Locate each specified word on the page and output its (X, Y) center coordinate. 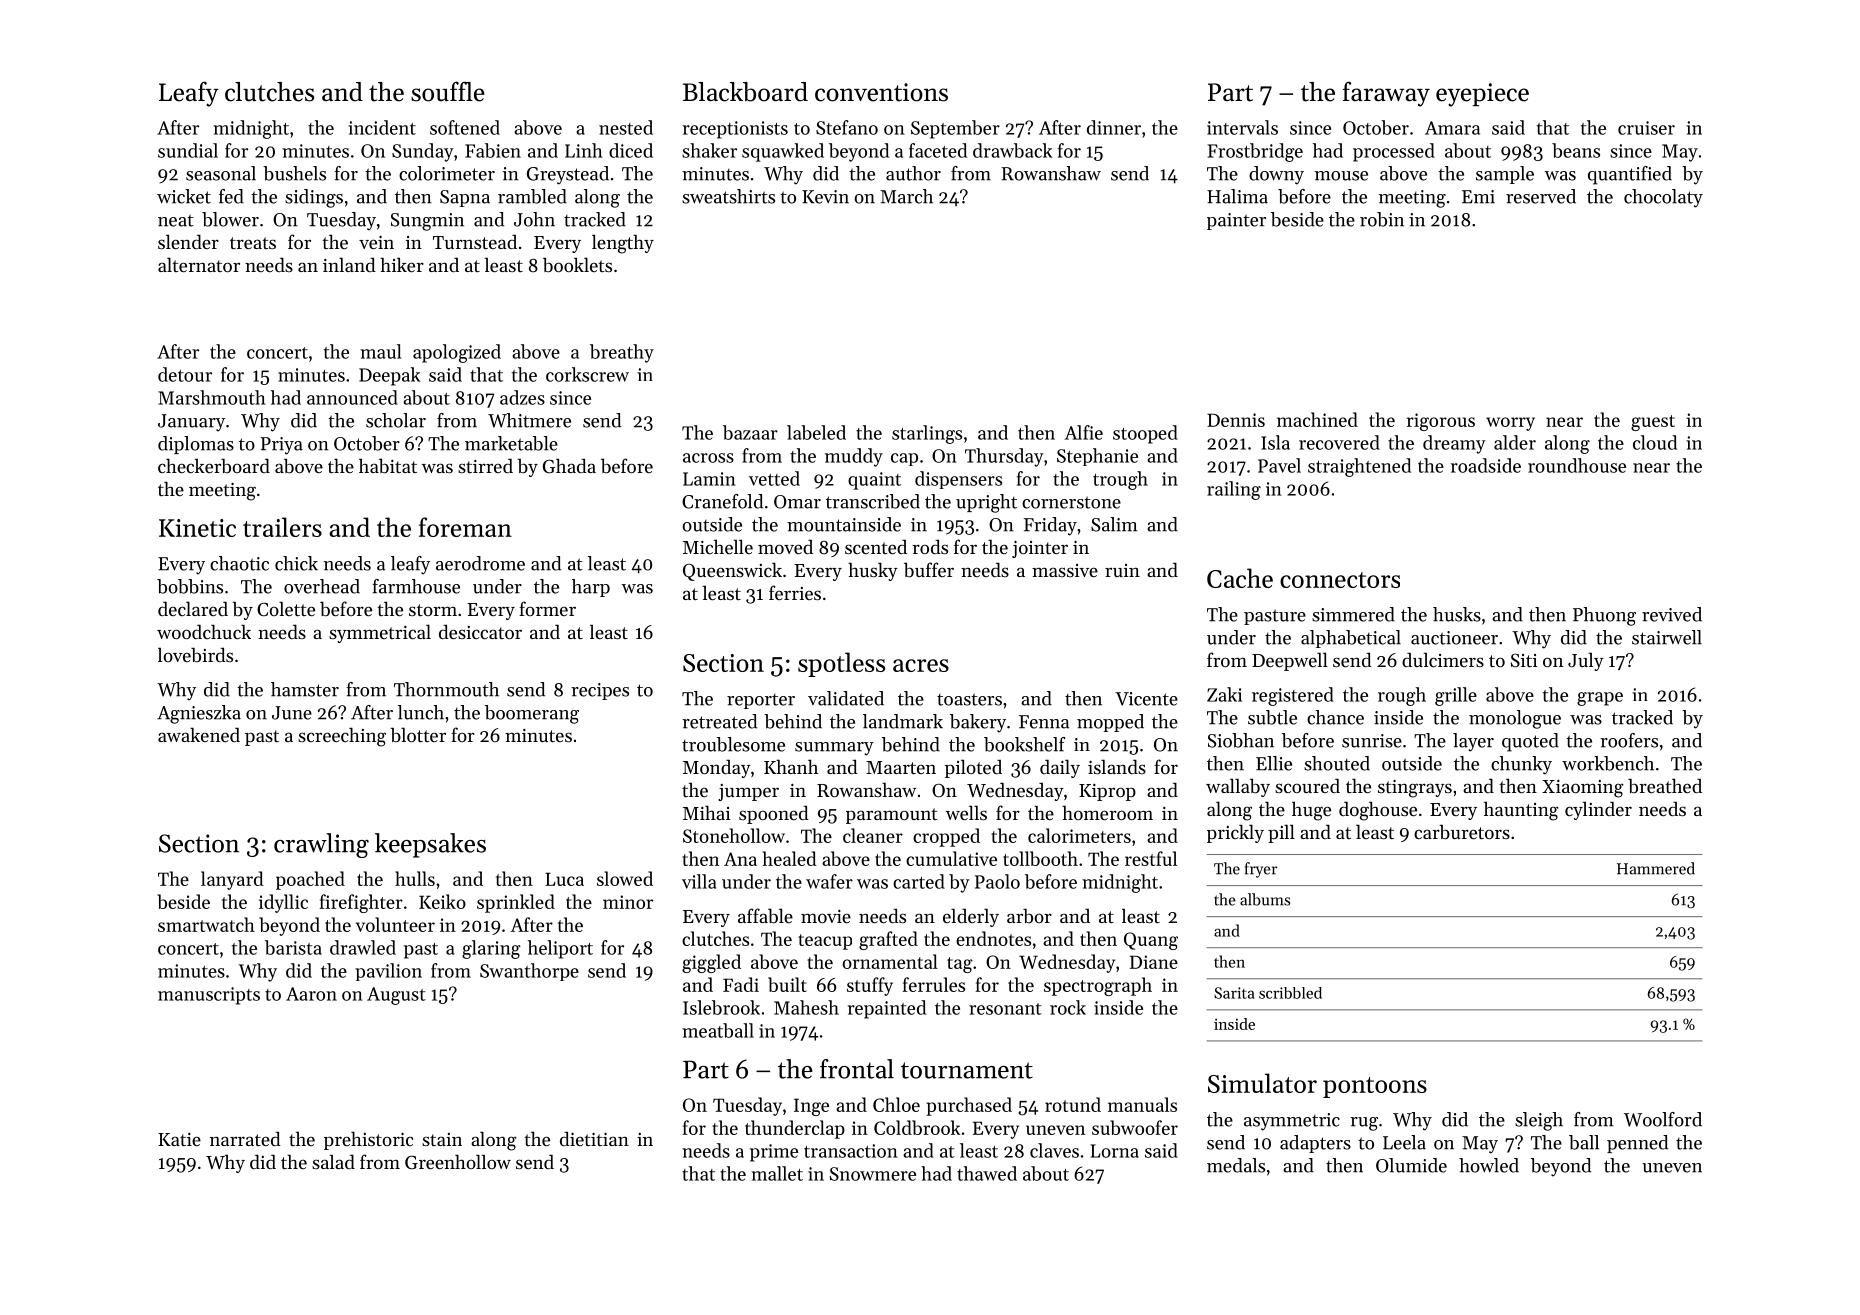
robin (1382, 219)
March (906, 196)
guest (1653, 423)
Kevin (825, 197)
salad (333, 1161)
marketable (511, 443)
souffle (448, 91)
